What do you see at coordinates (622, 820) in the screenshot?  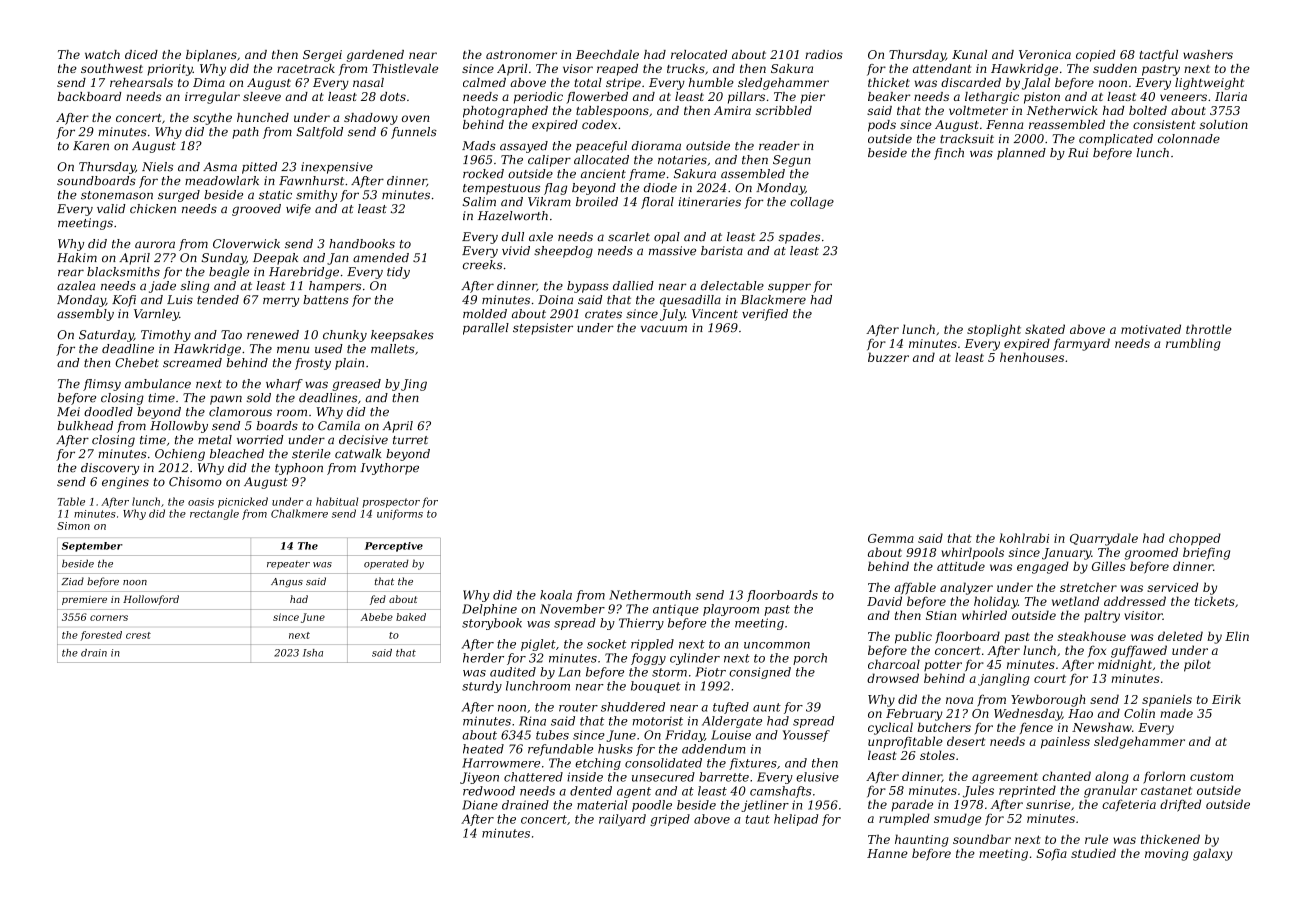 I see `railyard` at bounding box center [622, 820].
